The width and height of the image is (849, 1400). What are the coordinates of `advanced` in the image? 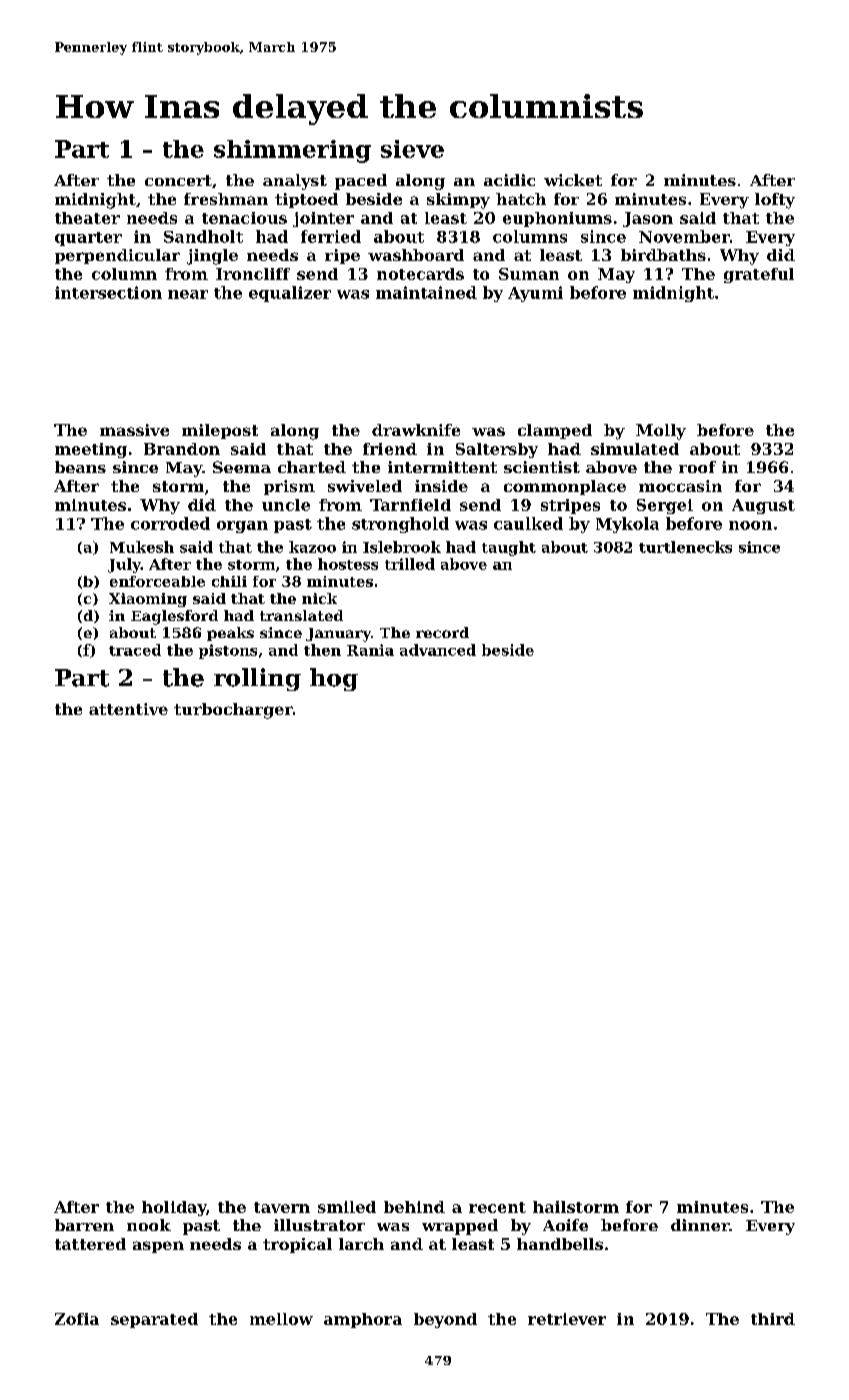 It's located at (438, 650).
